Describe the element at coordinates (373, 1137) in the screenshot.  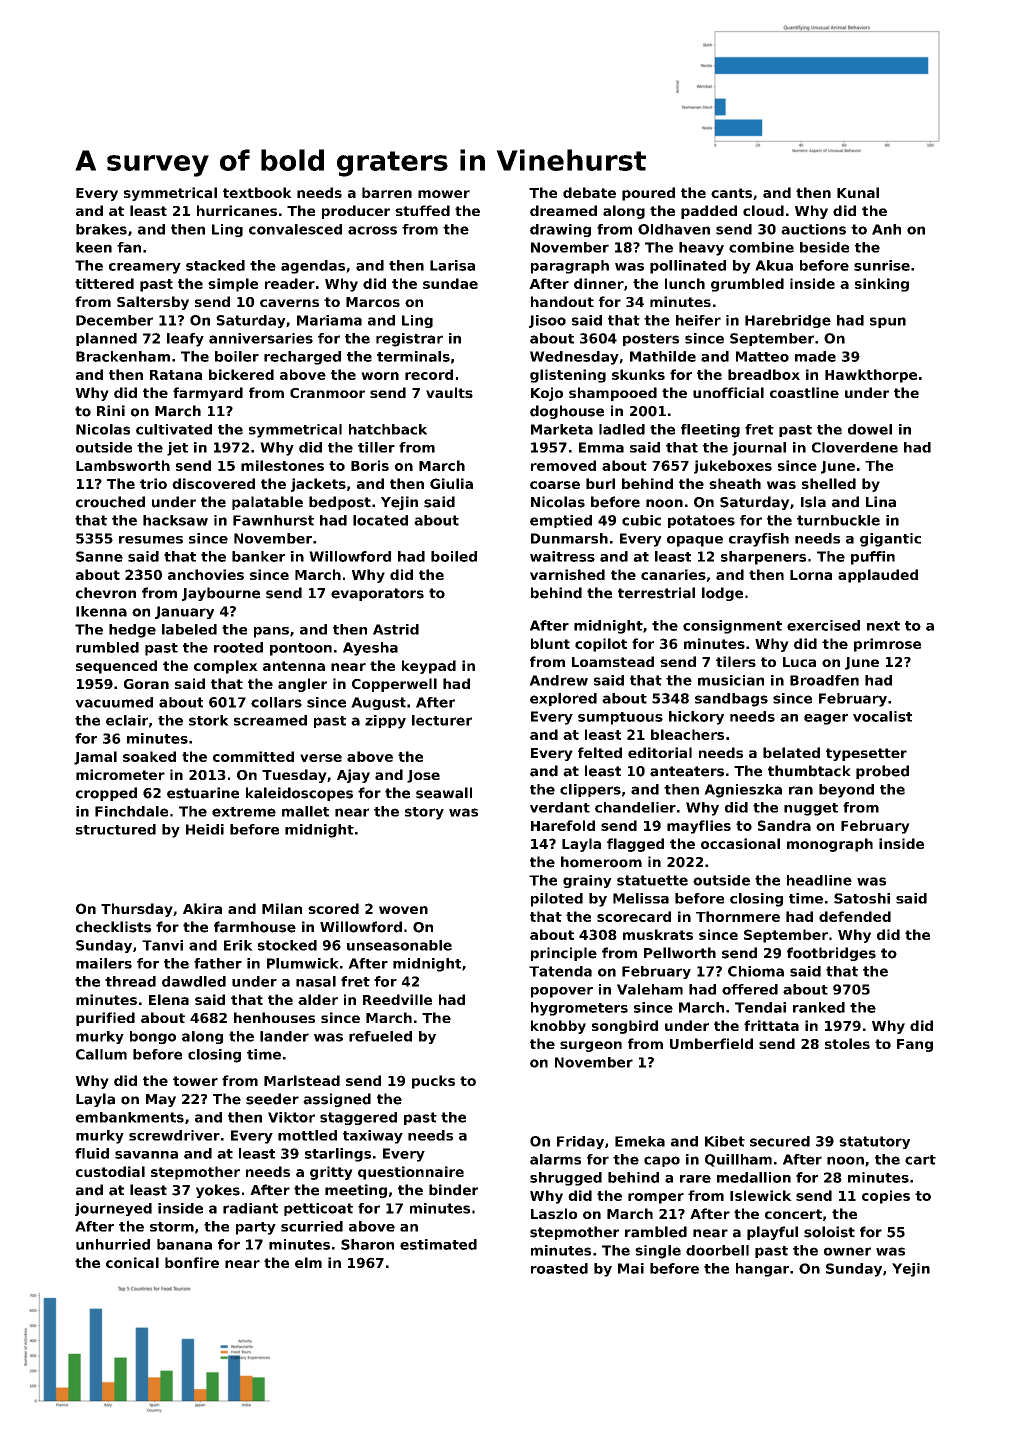
I see `taxiway` at that location.
